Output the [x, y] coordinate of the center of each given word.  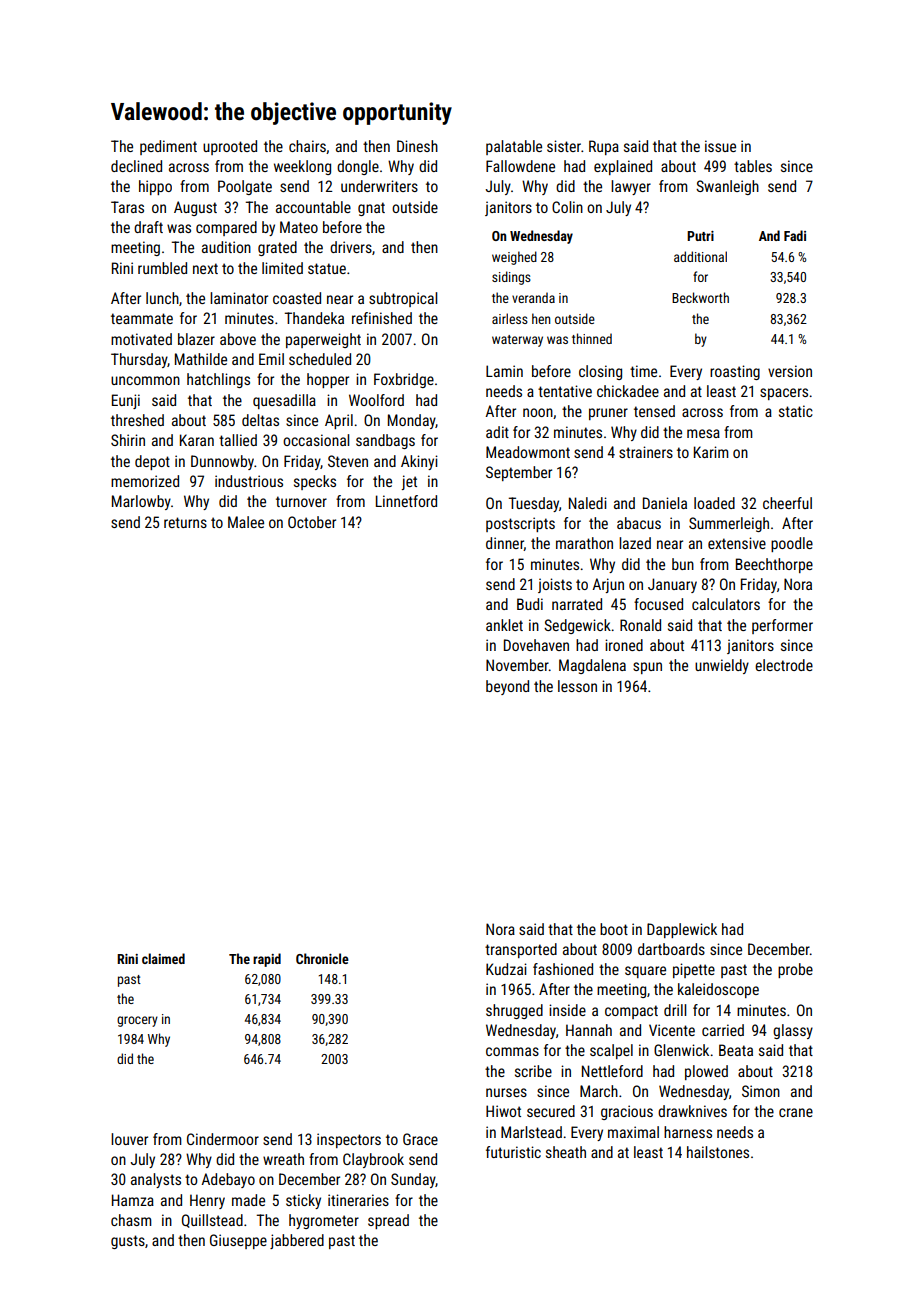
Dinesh [417, 146]
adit [497, 432]
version [790, 371]
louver [129, 1139]
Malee [246, 522]
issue [720, 146]
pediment [168, 147]
